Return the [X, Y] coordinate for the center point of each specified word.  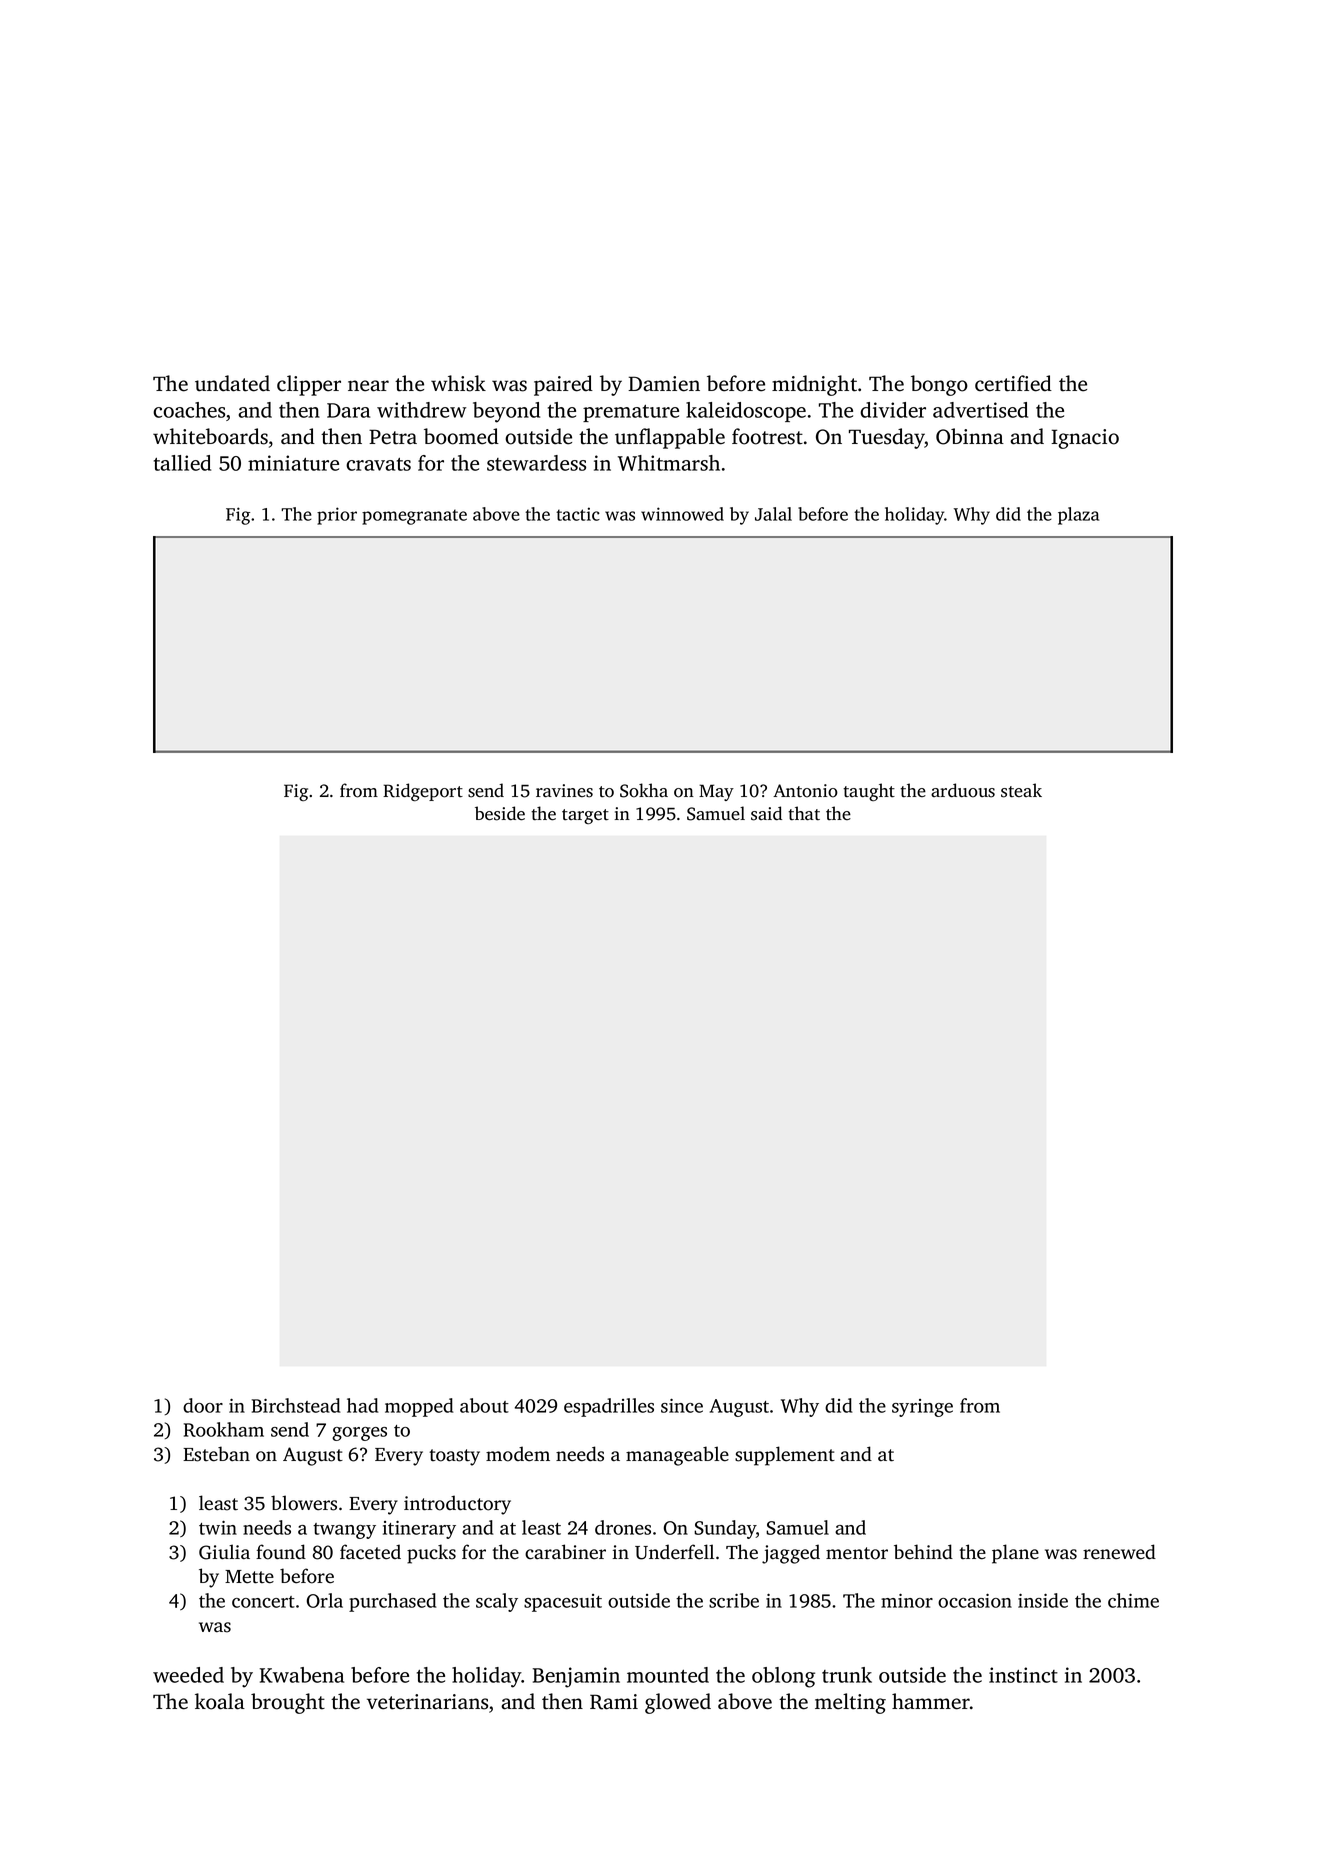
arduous [963, 790]
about [484, 1405]
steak [1021, 790]
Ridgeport [423, 792]
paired [563, 385]
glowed [678, 1703]
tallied [182, 463]
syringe [922, 1408]
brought [288, 1703]
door [203, 1405]
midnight [814, 385]
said [766, 813]
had [362, 1405]
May [716, 792]
